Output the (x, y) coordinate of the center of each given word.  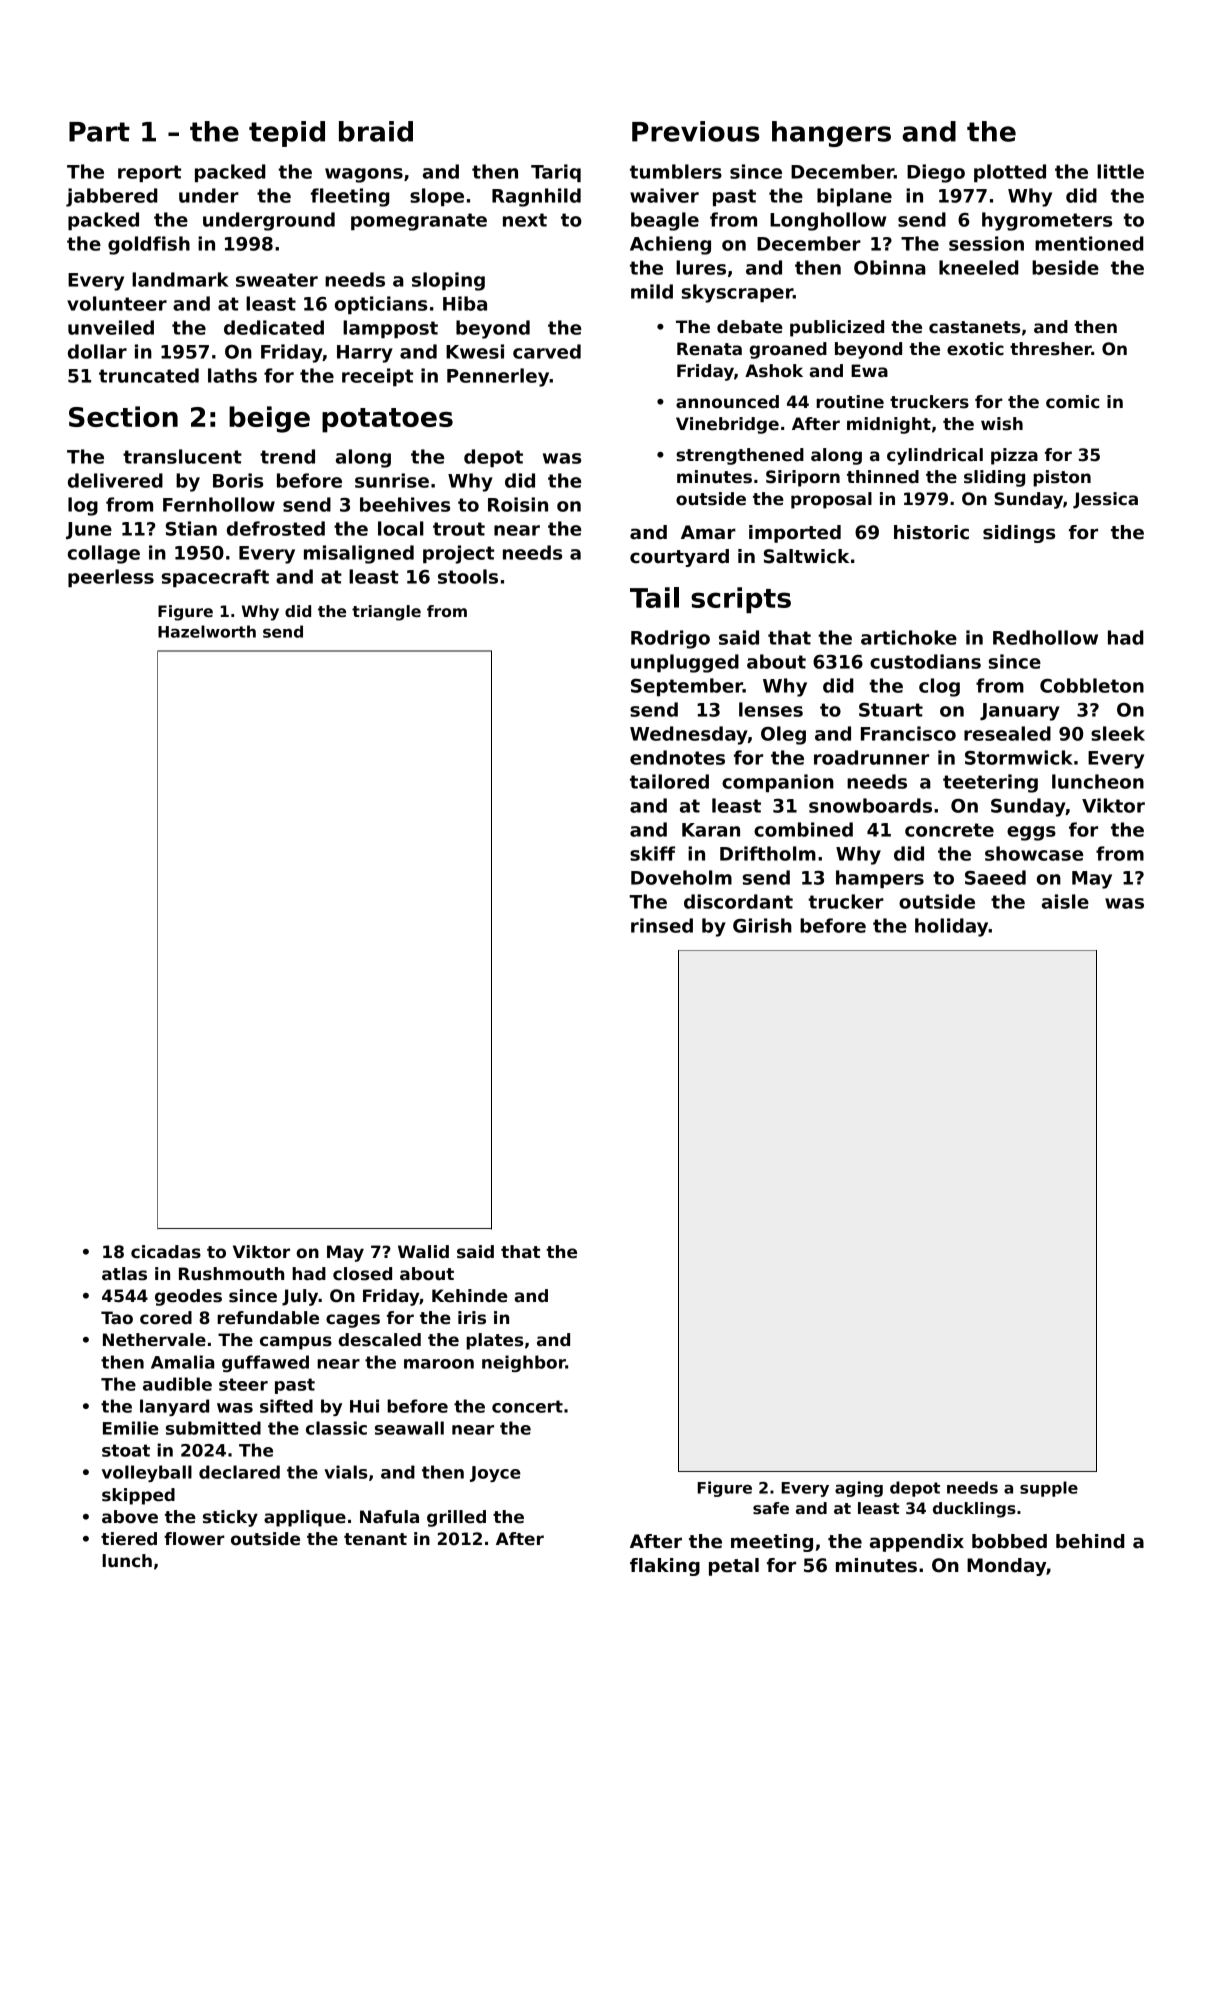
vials (345, 1472)
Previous (696, 131)
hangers (831, 134)
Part (99, 132)
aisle (1065, 901)
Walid (423, 1252)
